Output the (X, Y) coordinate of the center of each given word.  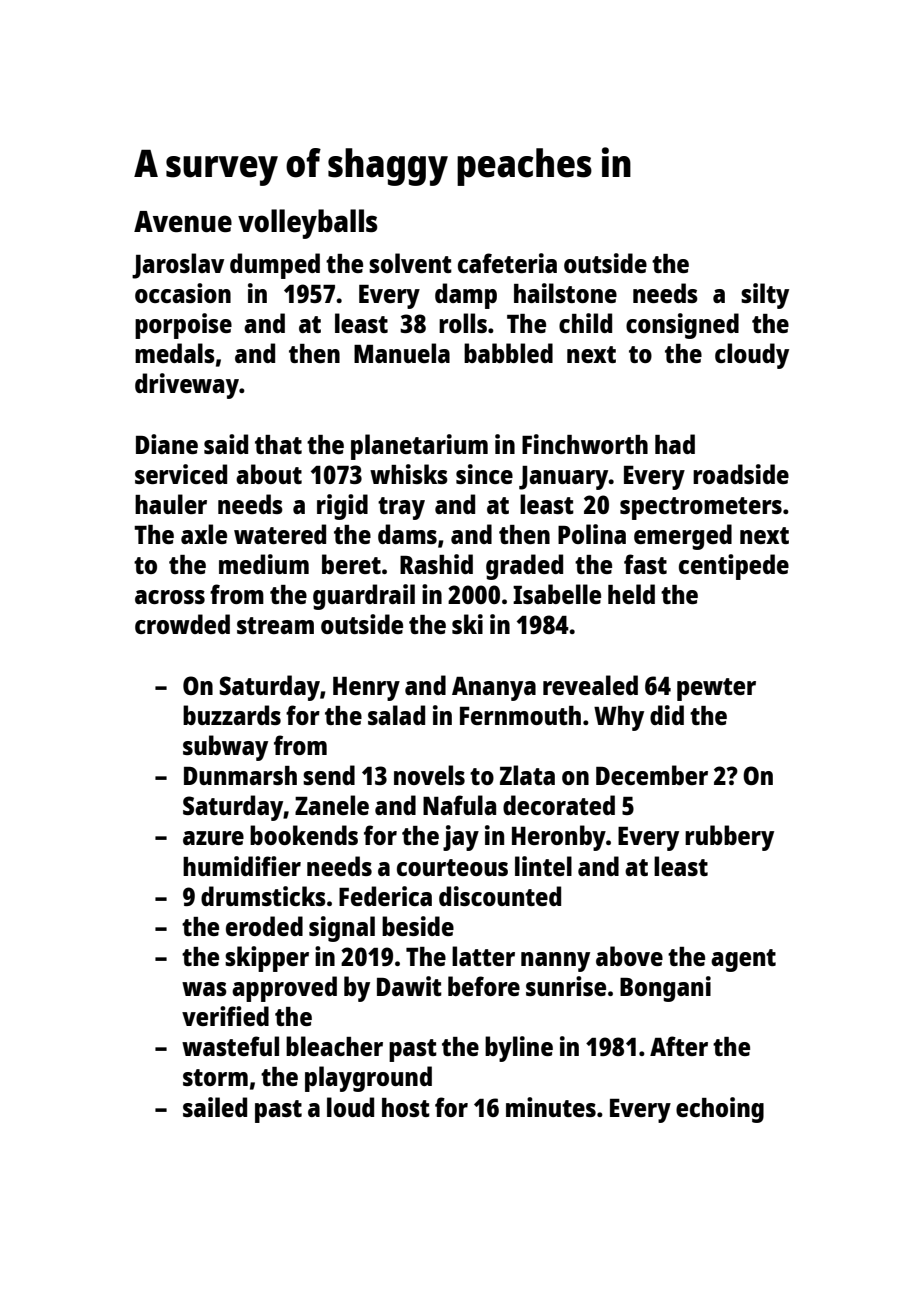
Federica (385, 896)
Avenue (183, 221)
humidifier (242, 866)
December (652, 775)
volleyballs (308, 224)
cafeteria (507, 263)
